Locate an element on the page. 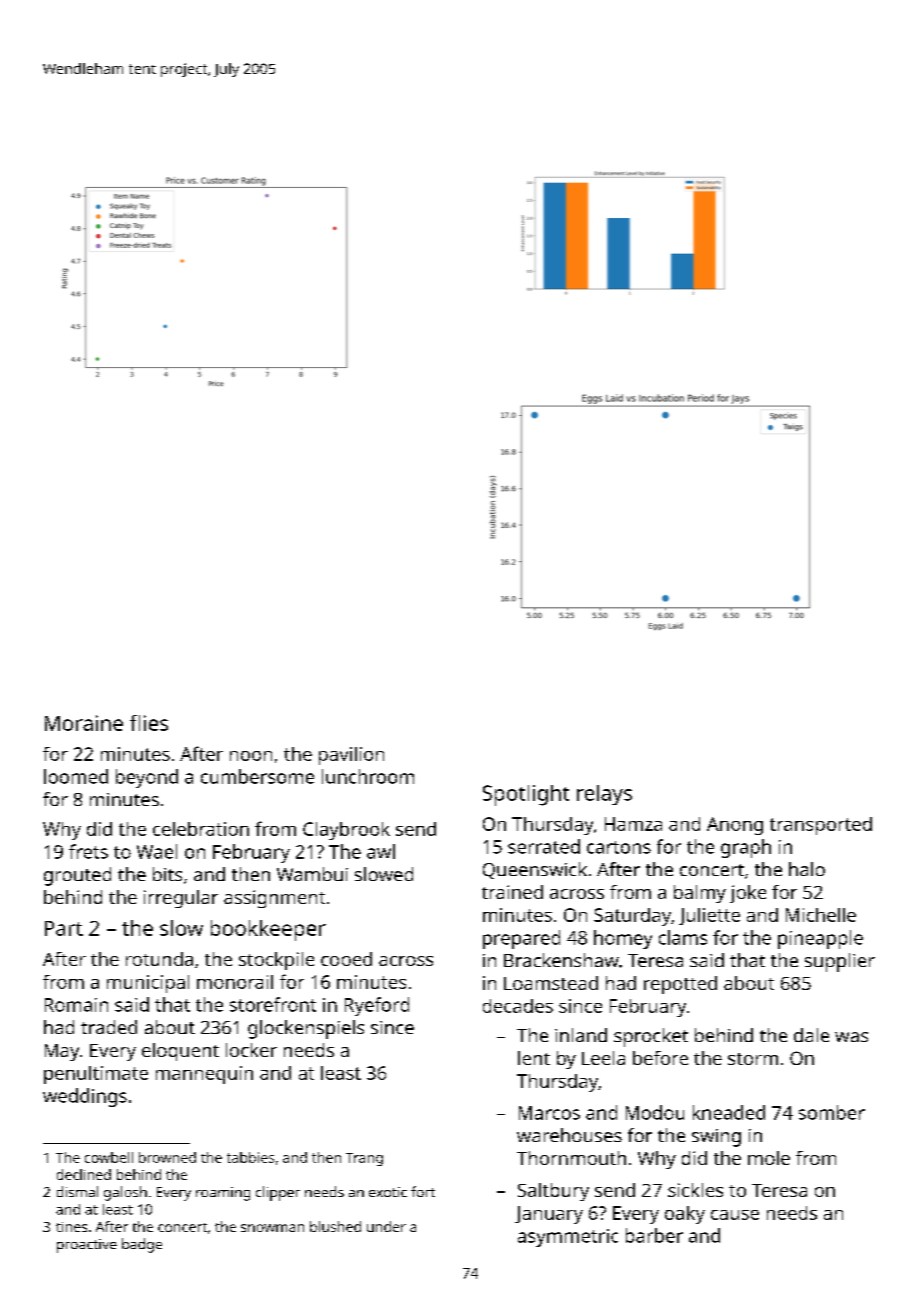  dale is located at coordinates (811, 1035).
